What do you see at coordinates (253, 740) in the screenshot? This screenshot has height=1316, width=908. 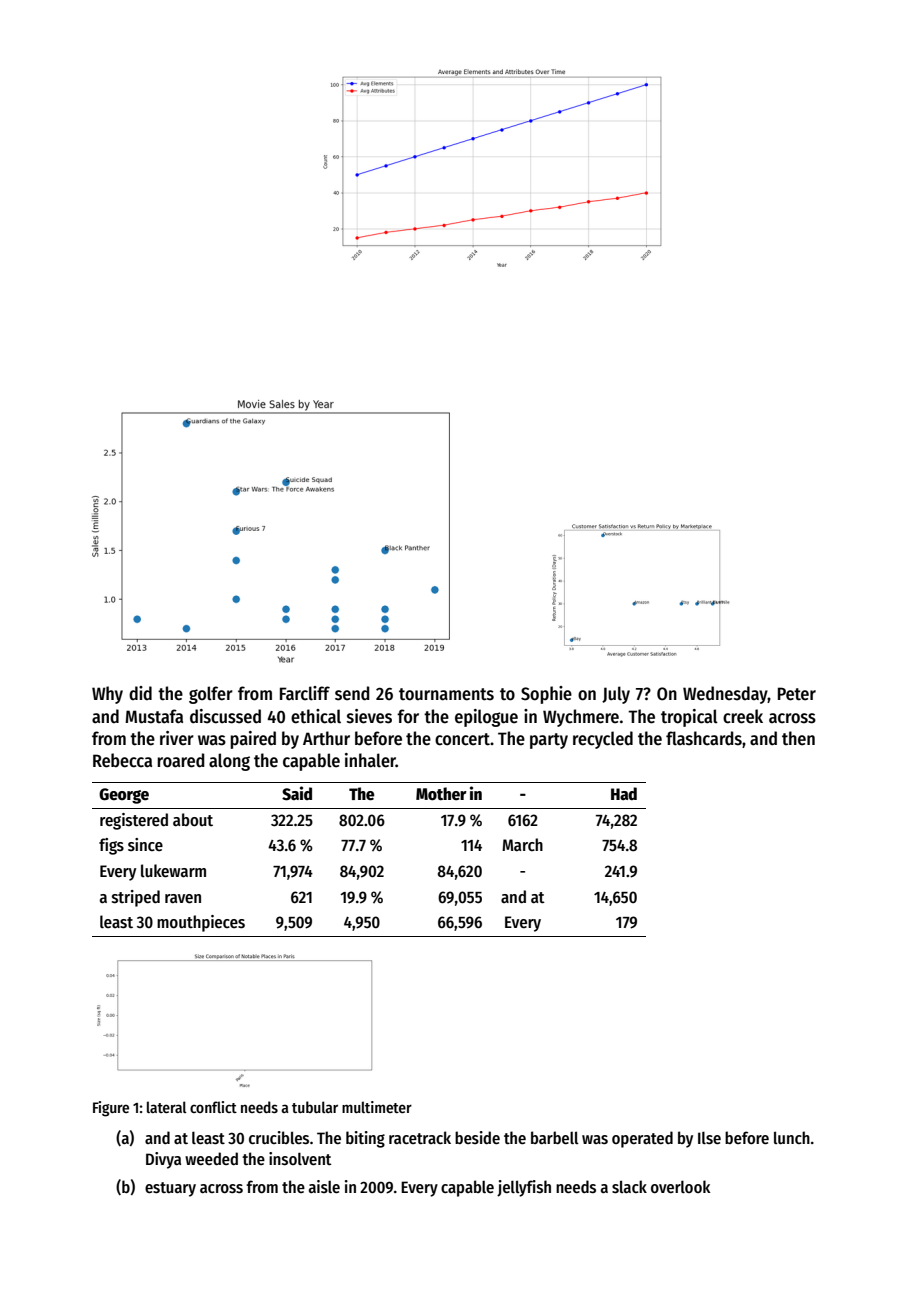 I see `paired` at bounding box center [253, 740].
